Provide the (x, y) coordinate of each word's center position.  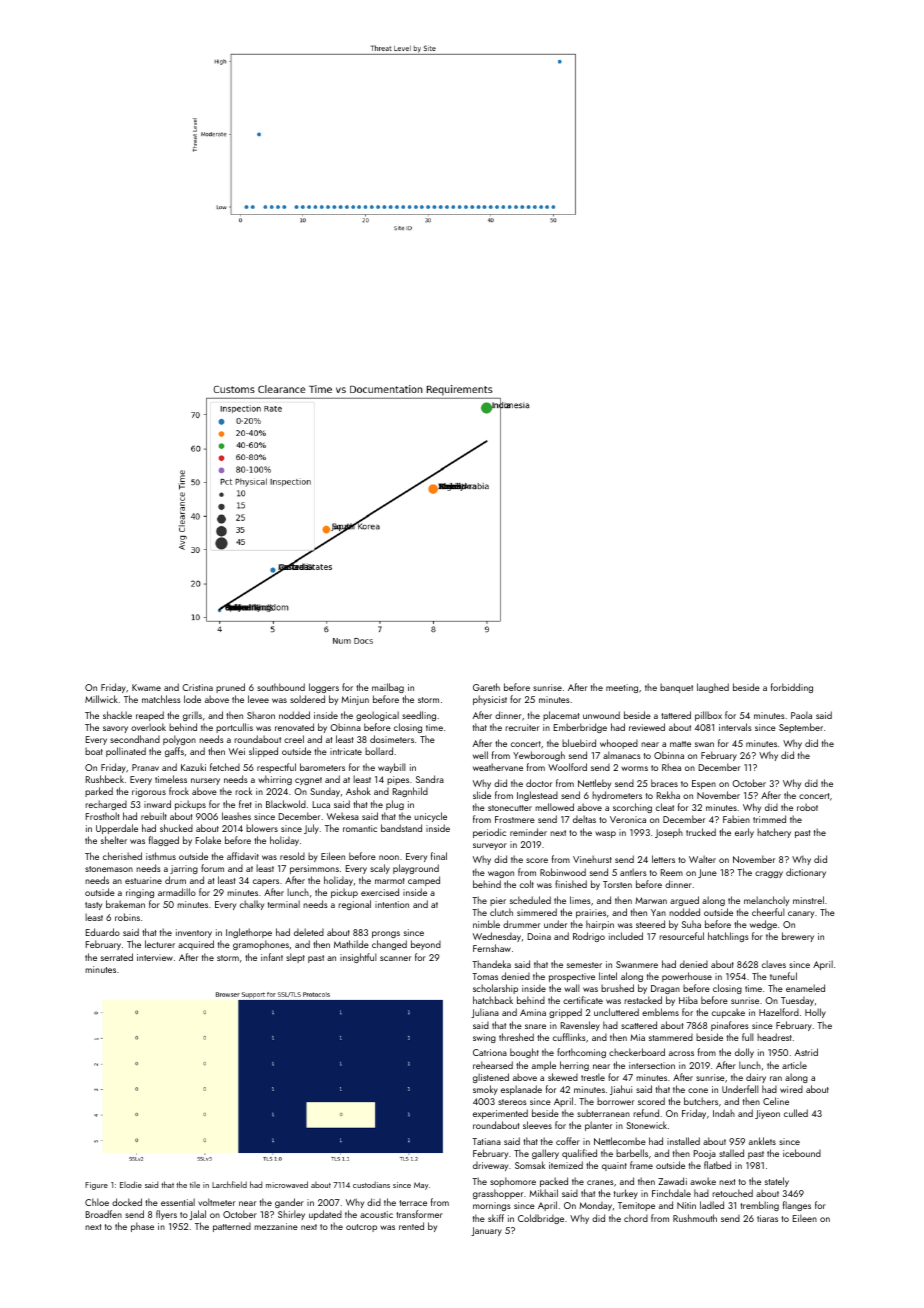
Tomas (485, 976)
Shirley (291, 1215)
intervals (735, 727)
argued (684, 901)
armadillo (177, 892)
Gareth (486, 687)
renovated (294, 727)
